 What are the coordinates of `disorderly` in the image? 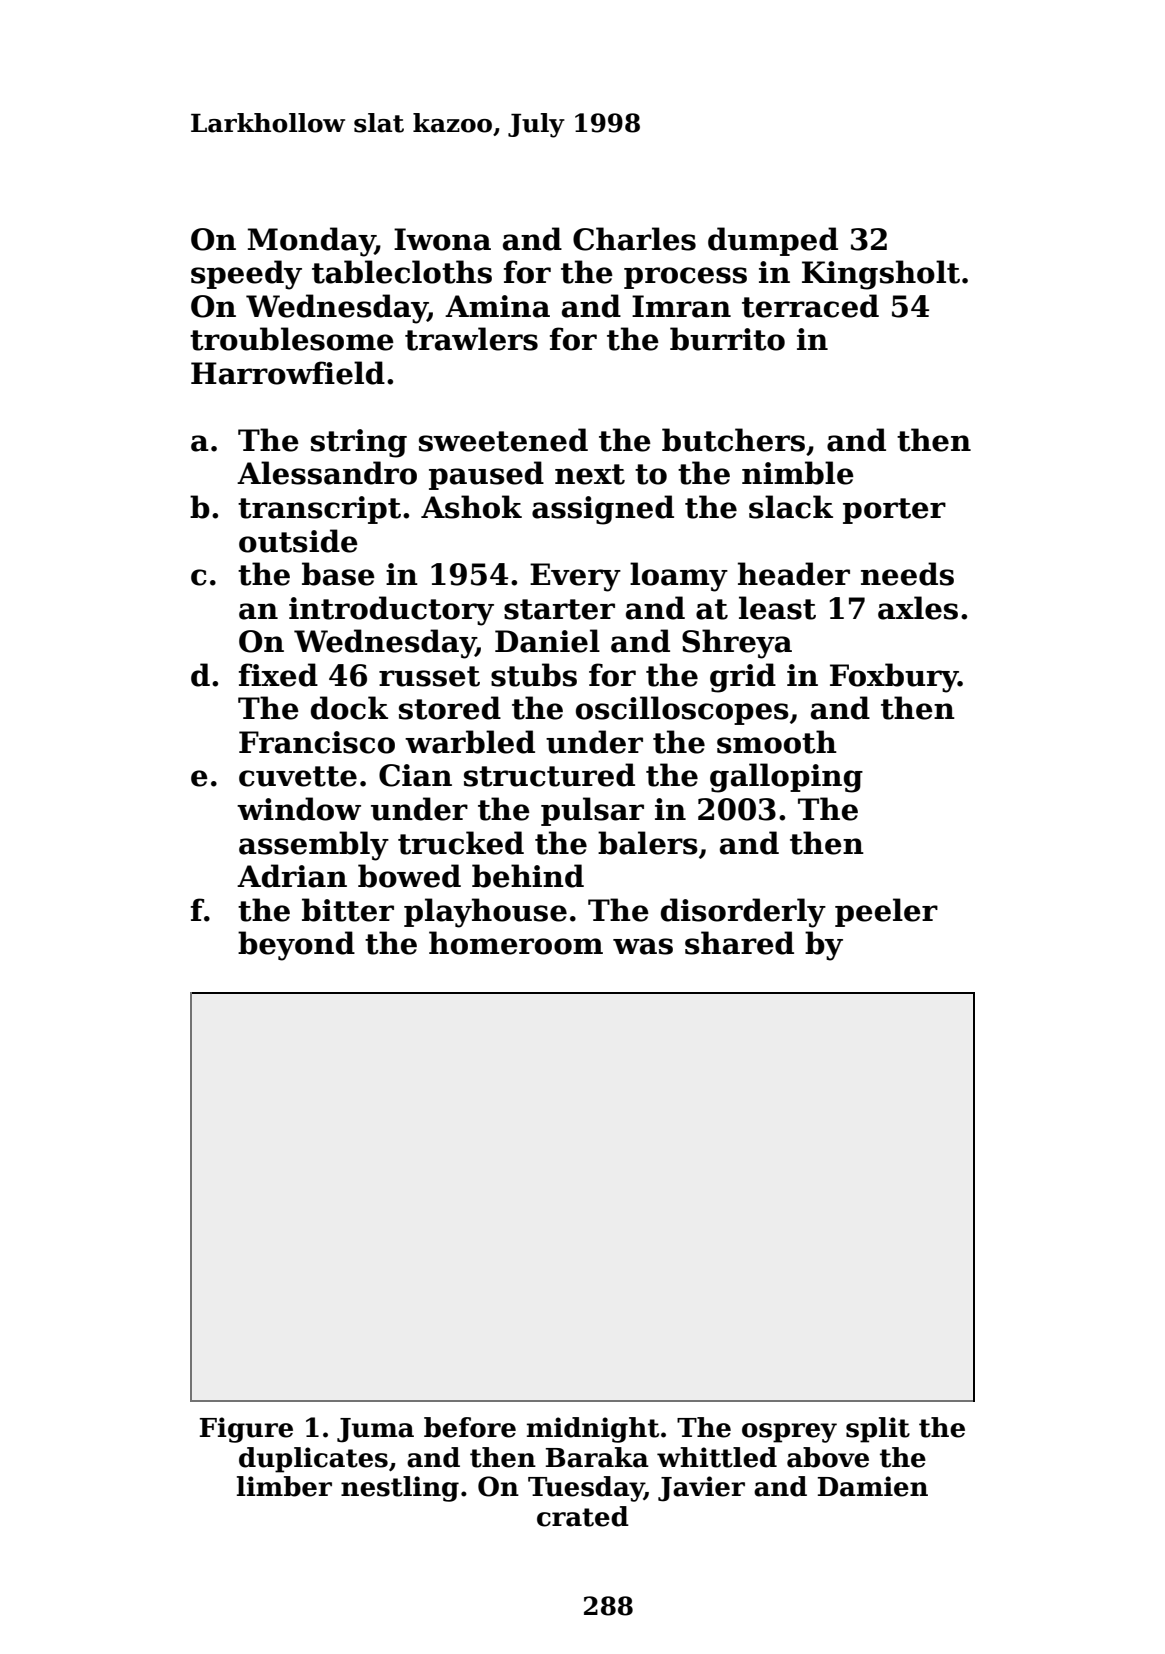 It's located at (743, 913).
